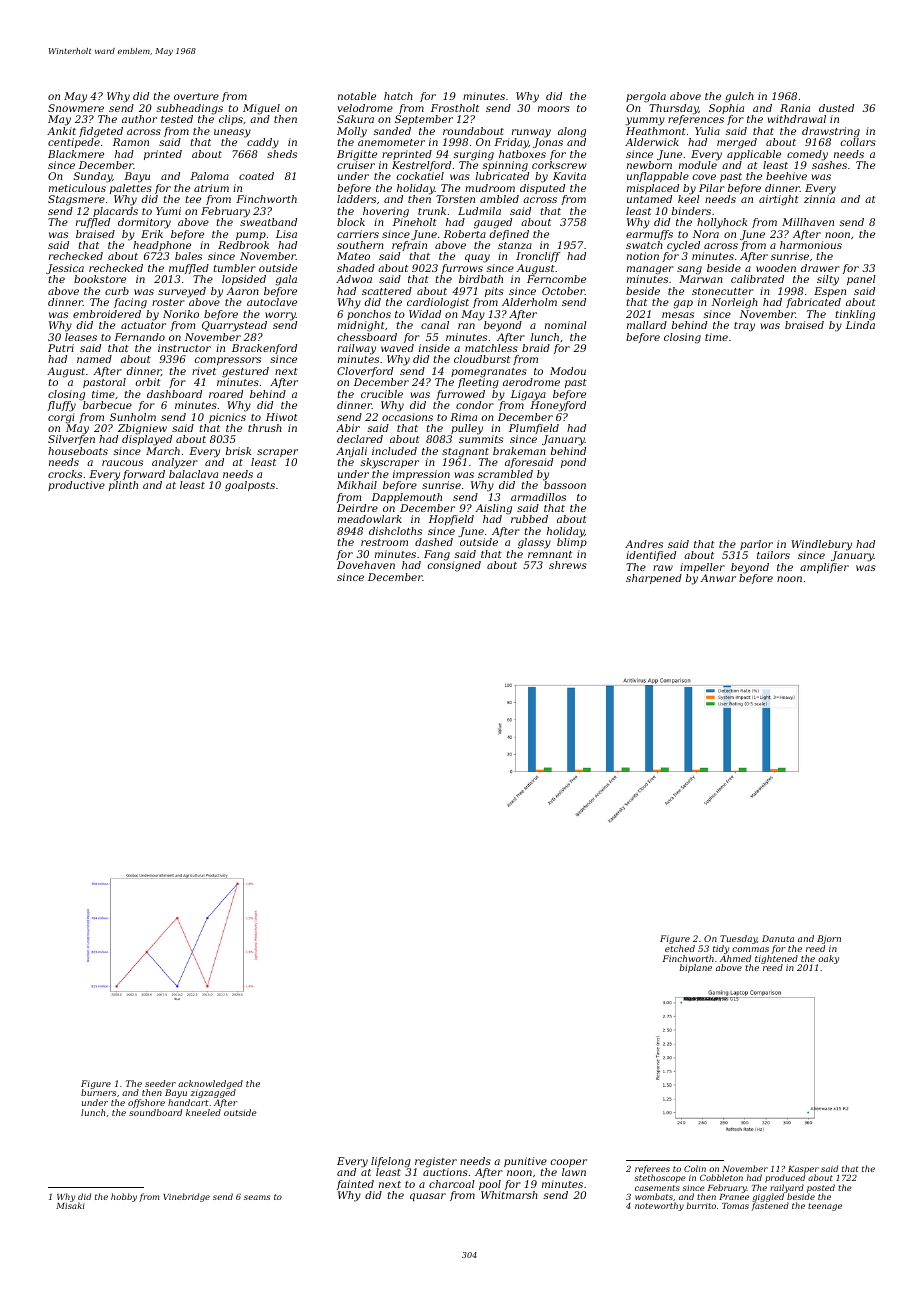 The height and width of the screenshot is (1308, 924). Describe the element at coordinates (189, 109) in the screenshot. I see `subheadings` at that location.
